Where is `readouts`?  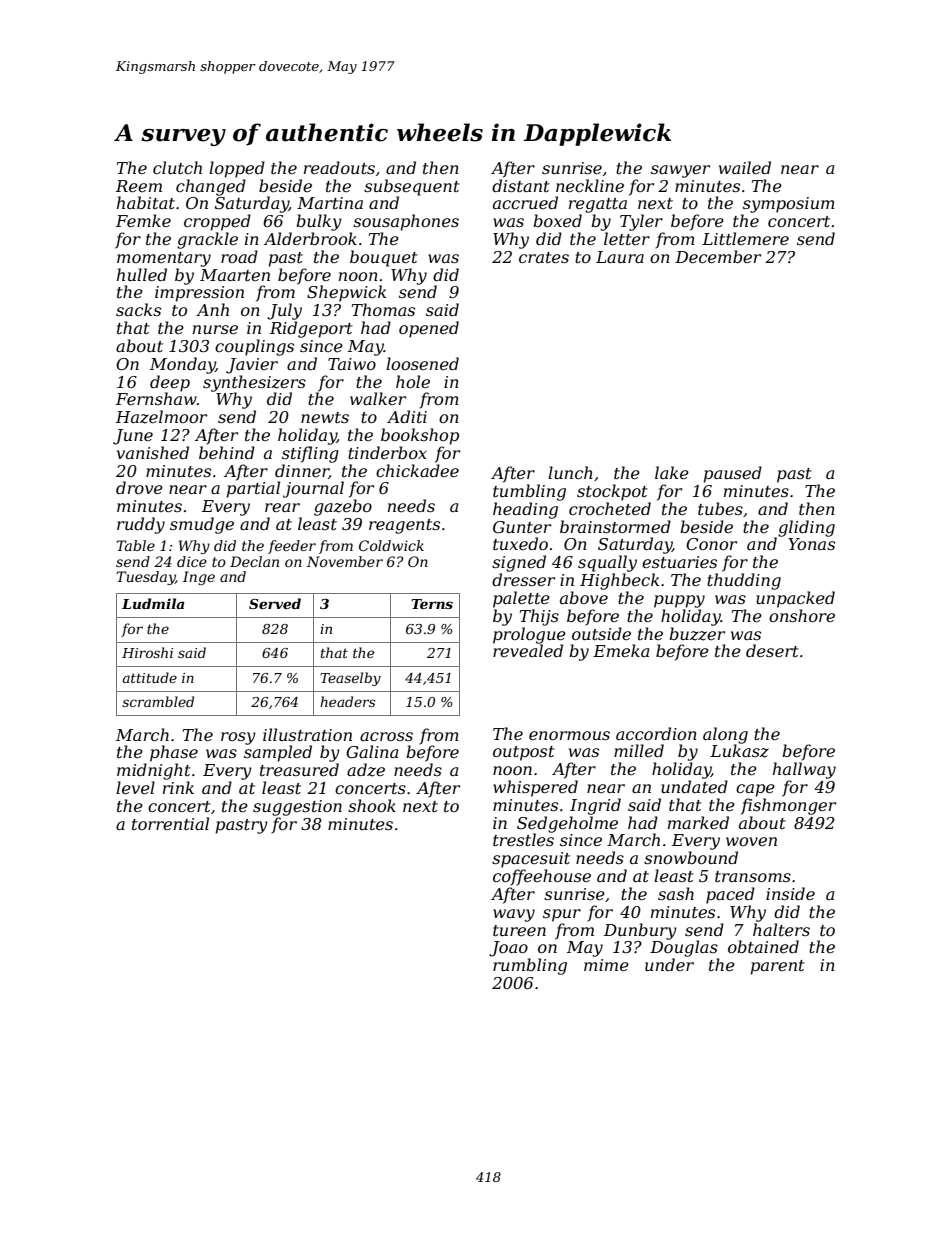 readouts is located at coordinates (339, 167).
